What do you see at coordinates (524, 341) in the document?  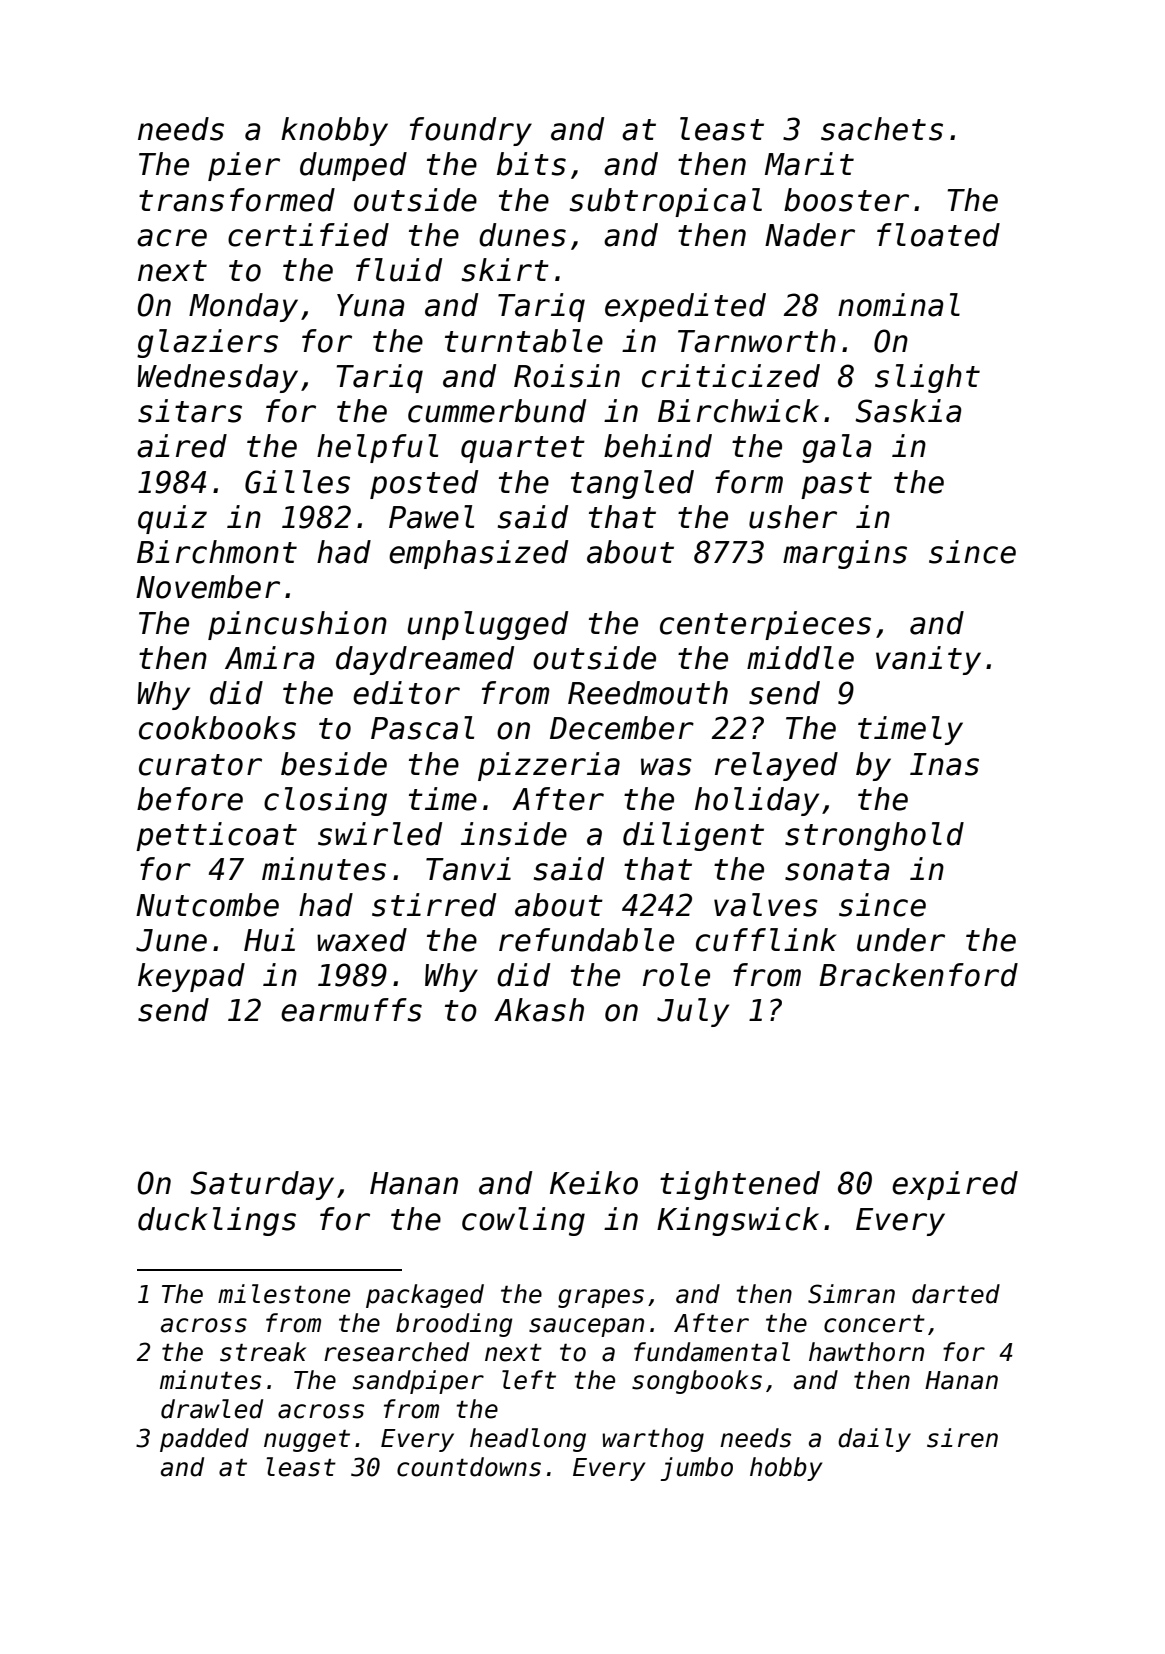 I see `turntable` at bounding box center [524, 341].
